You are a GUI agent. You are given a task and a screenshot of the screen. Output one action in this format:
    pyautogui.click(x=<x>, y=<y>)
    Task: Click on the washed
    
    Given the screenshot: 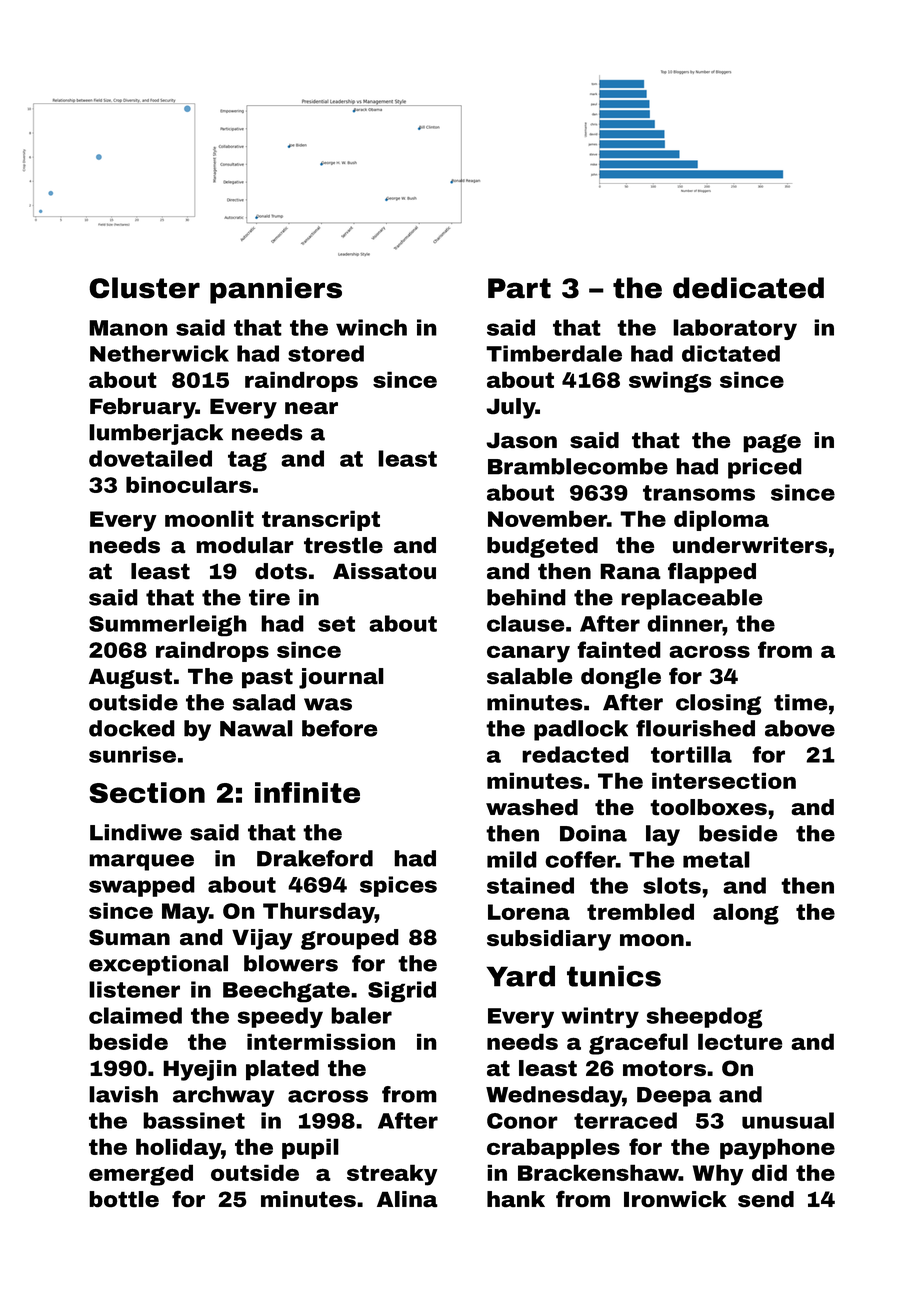 What is the action you would take?
    pyautogui.click(x=532, y=807)
